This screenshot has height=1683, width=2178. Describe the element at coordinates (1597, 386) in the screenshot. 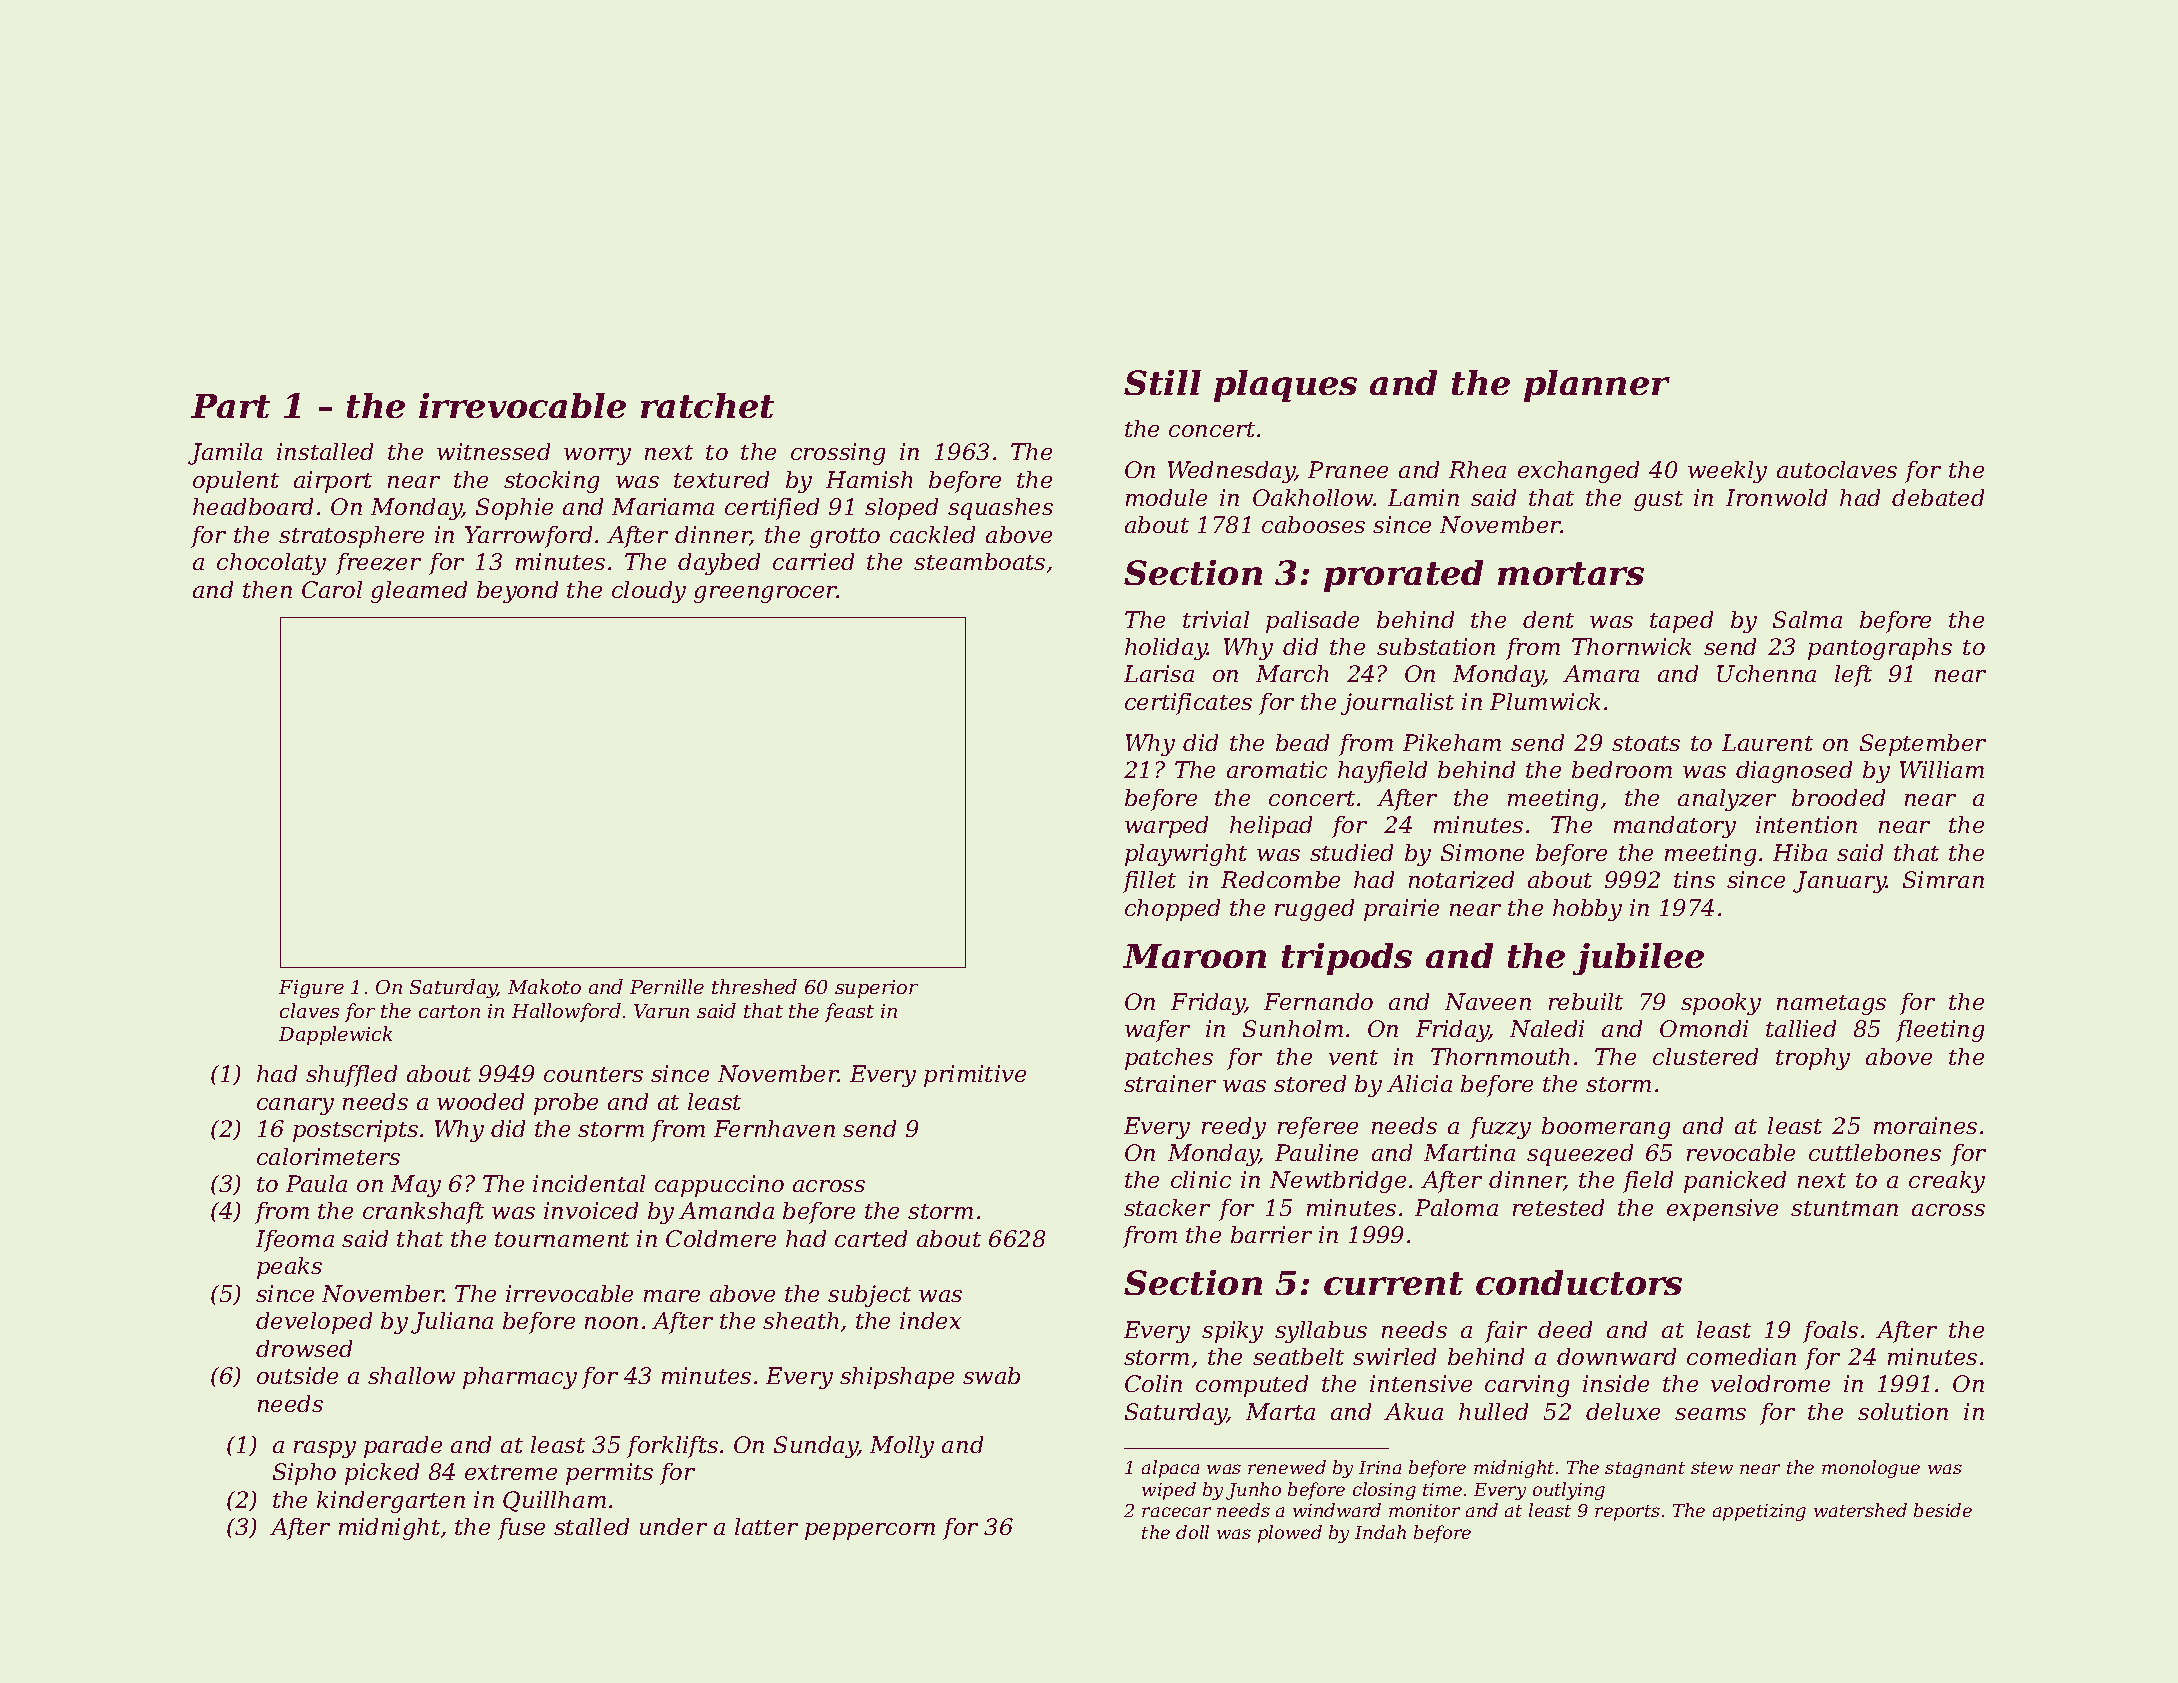

I see `planner` at that location.
